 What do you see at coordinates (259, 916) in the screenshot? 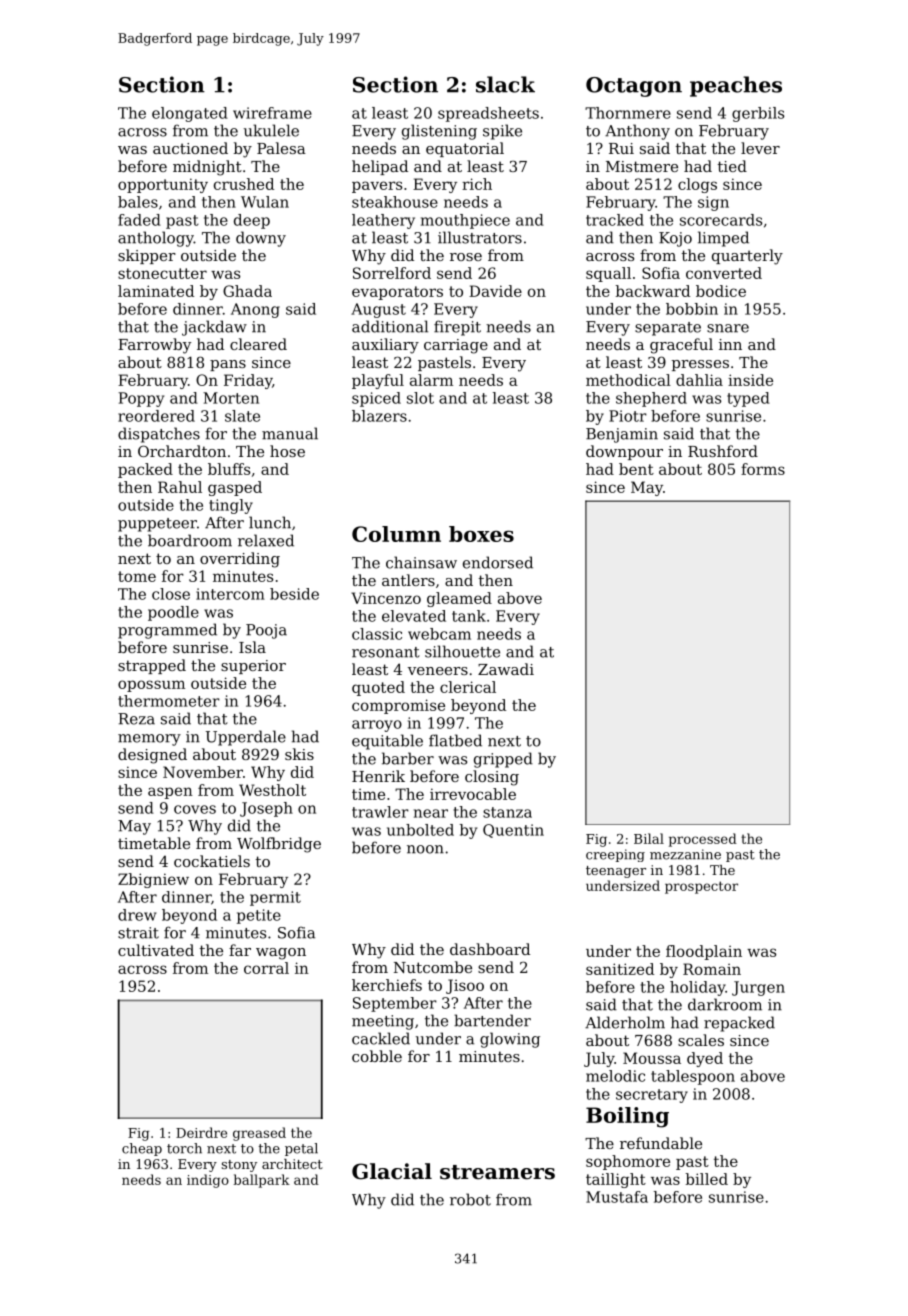
I see `petite` at bounding box center [259, 916].
